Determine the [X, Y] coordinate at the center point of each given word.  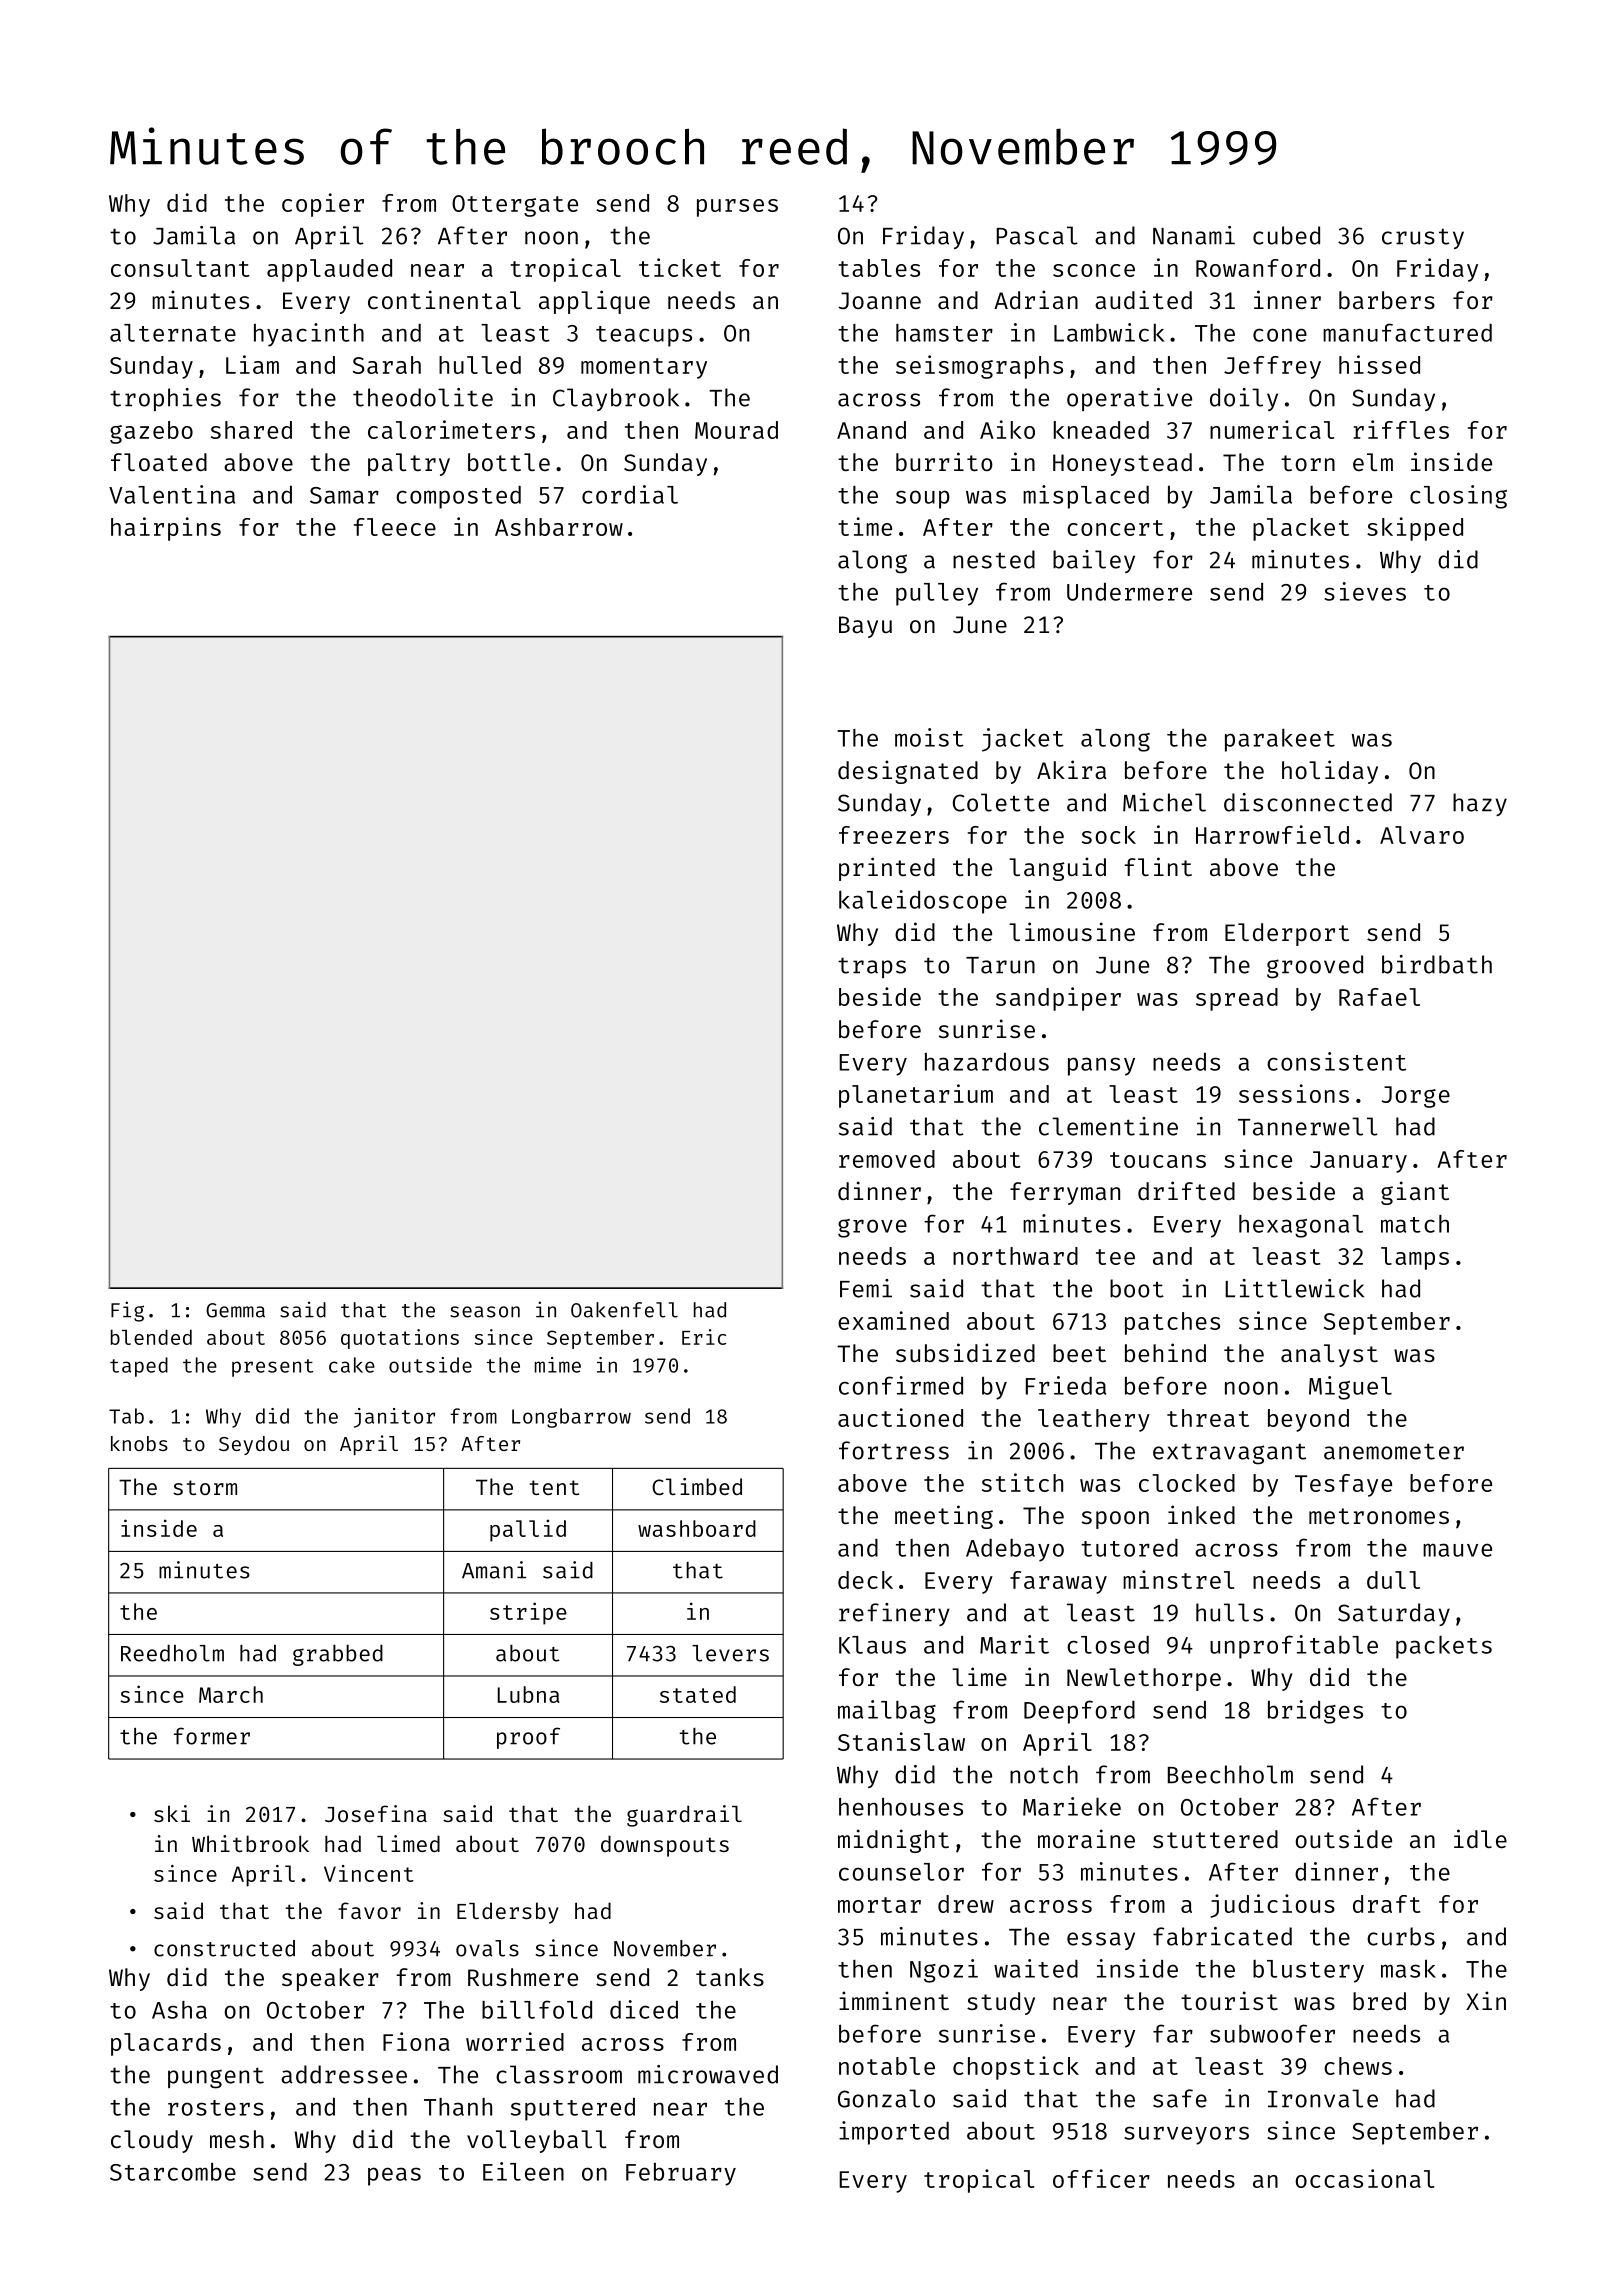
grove [872, 1228]
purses [737, 208]
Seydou [254, 1445]
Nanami [1194, 235]
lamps [1415, 1258]
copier [323, 205]
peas [394, 2176]
